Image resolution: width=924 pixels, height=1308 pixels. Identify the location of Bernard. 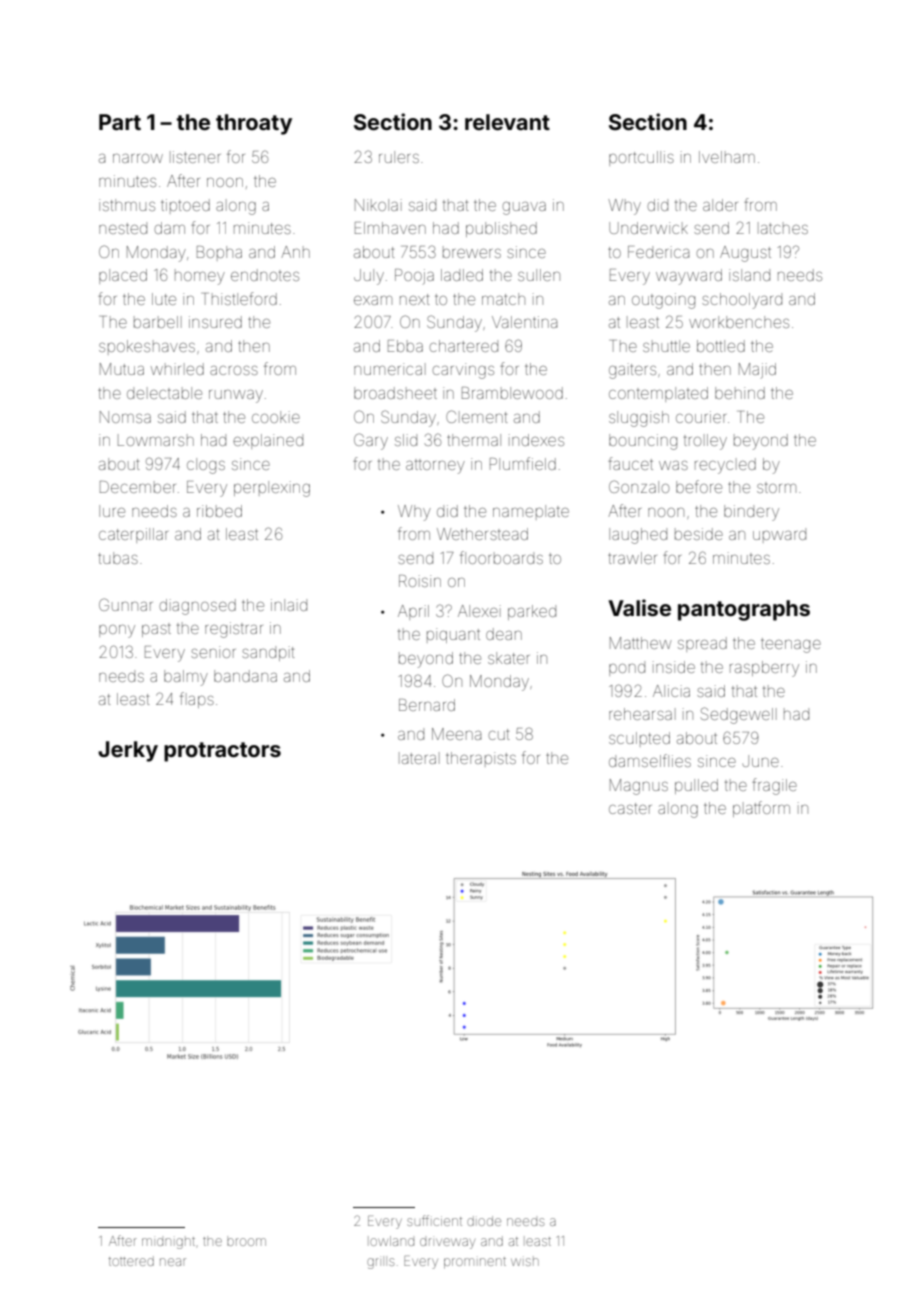
(427, 705).
